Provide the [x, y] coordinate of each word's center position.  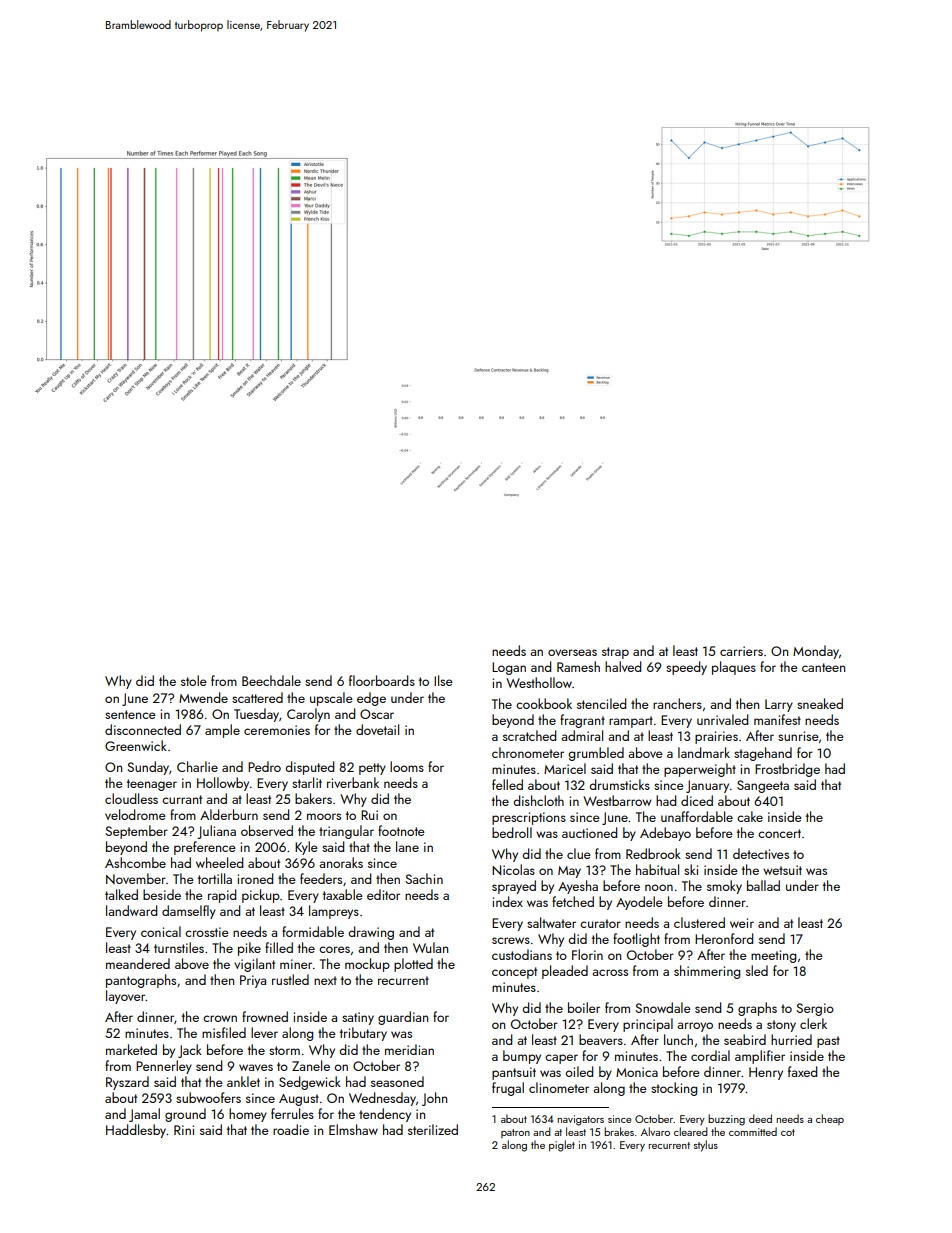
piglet [562, 1146]
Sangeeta [763, 786]
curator [600, 923]
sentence [130, 714]
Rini [184, 1130]
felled [507, 784]
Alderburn [229, 814]
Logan [509, 668]
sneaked [820, 703]
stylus [706, 1146]
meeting [773, 956]
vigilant [254, 965]
